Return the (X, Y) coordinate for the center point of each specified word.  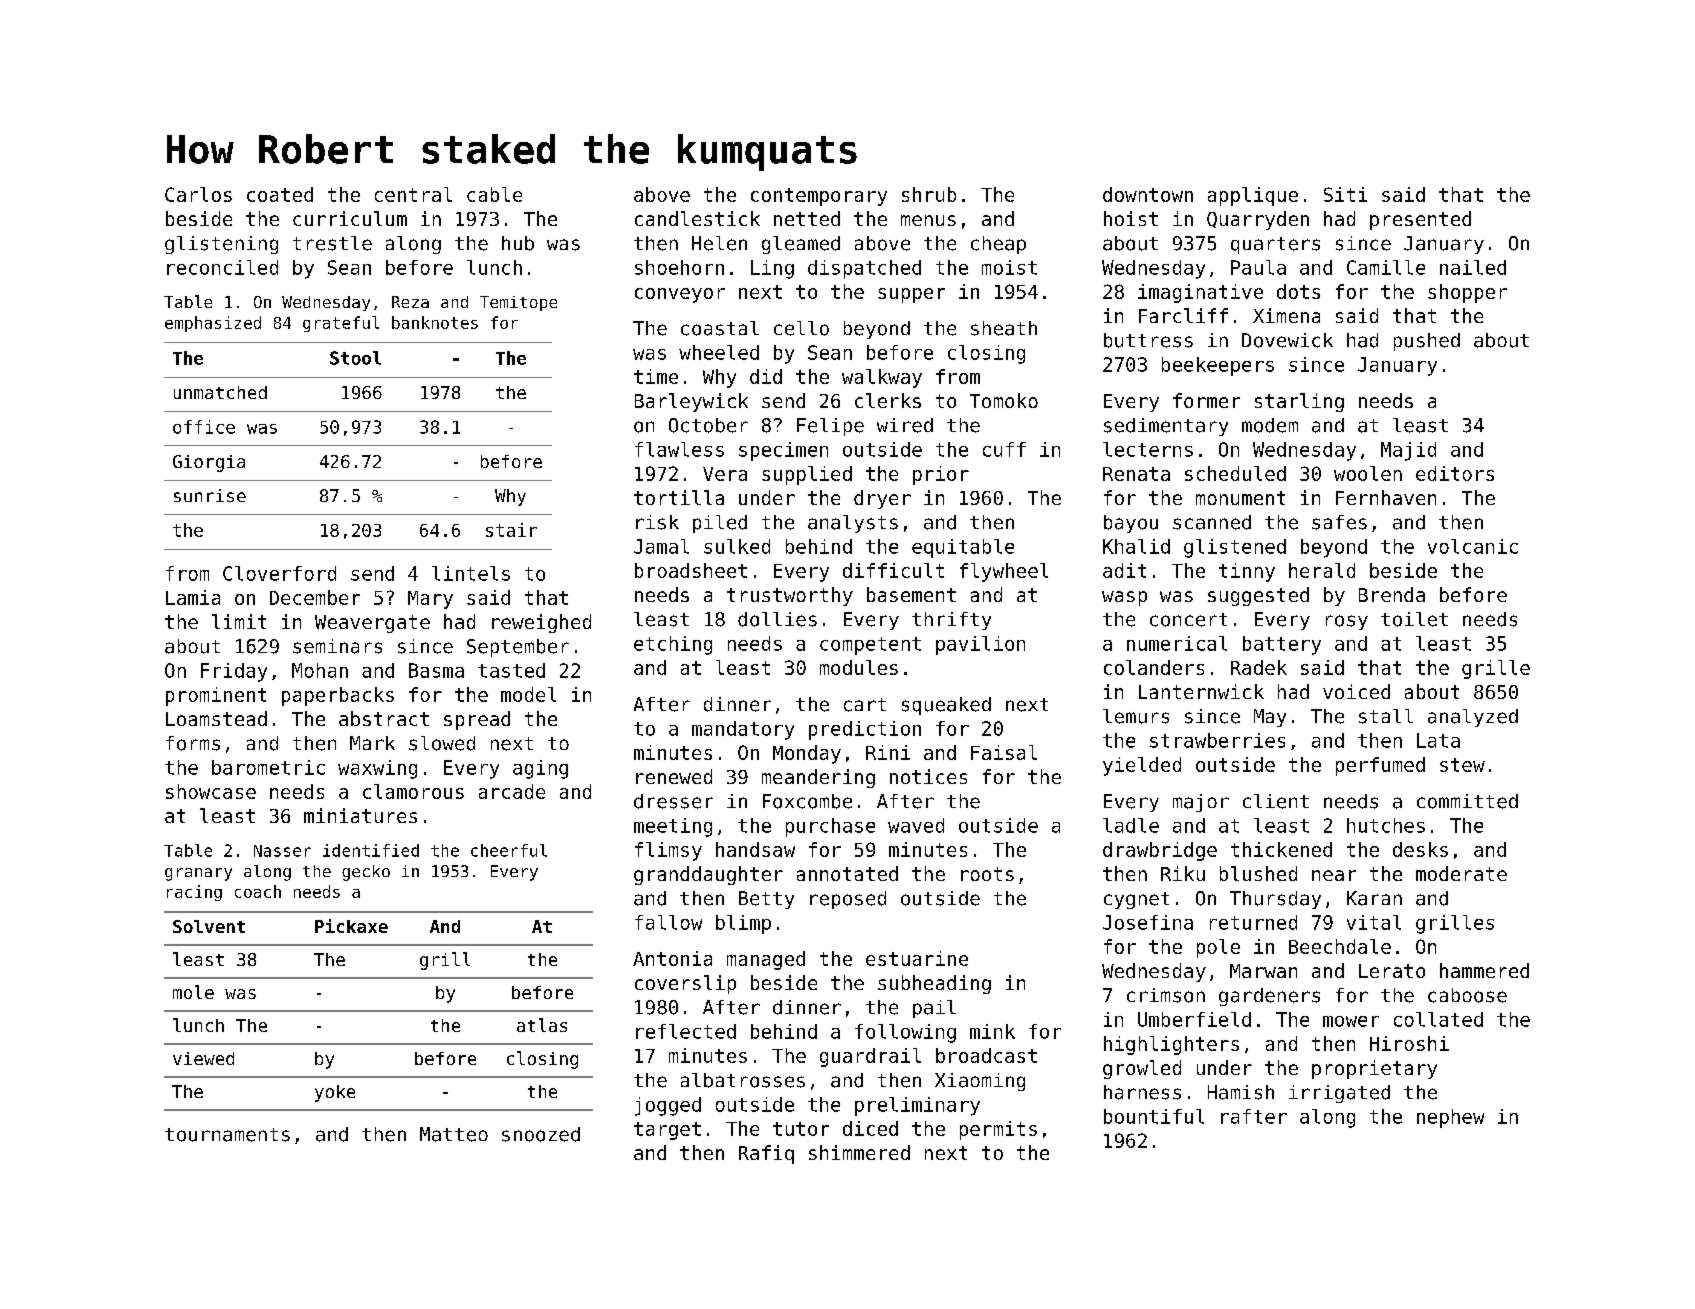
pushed (1427, 342)
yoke (335, 1093)
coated (280, 194)
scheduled (1235, 473)
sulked (737, 546)
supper (911, 295)
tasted (511, 670)
